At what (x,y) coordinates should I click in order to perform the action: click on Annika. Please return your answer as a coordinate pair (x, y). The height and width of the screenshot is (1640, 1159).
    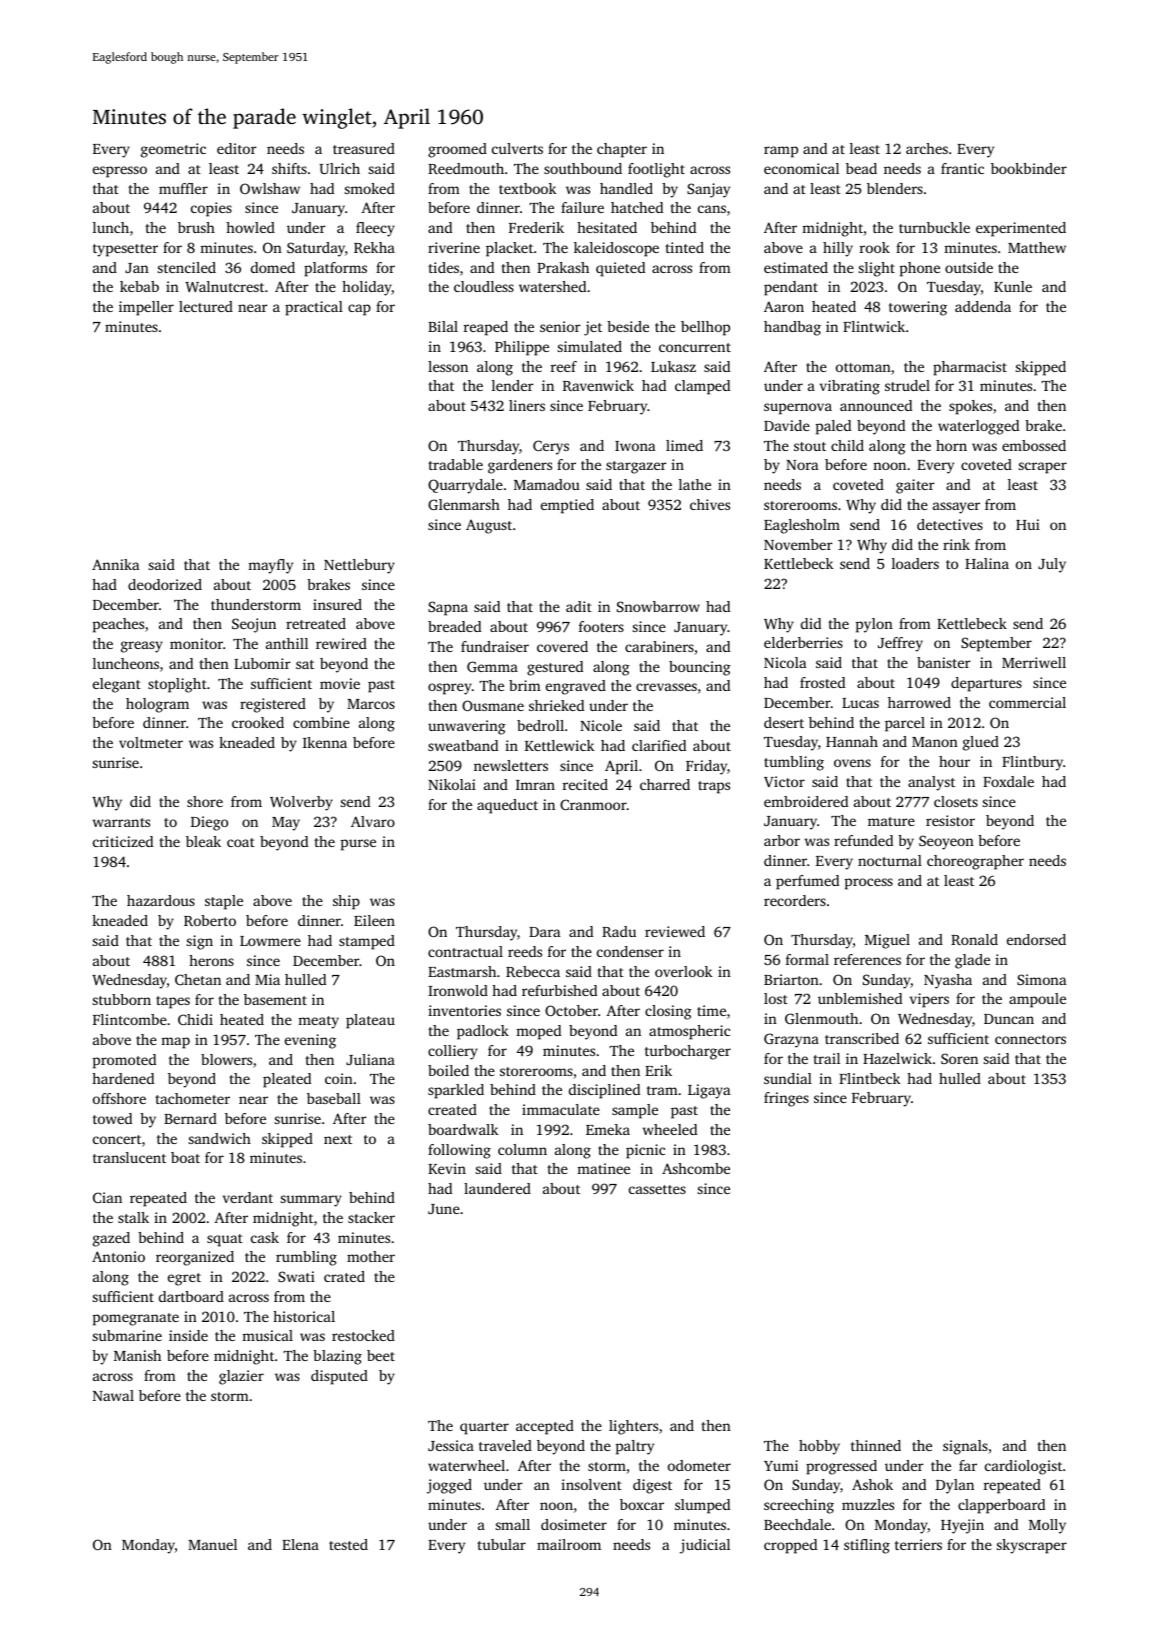
    Looking at the image, I should click on (116, 564).
